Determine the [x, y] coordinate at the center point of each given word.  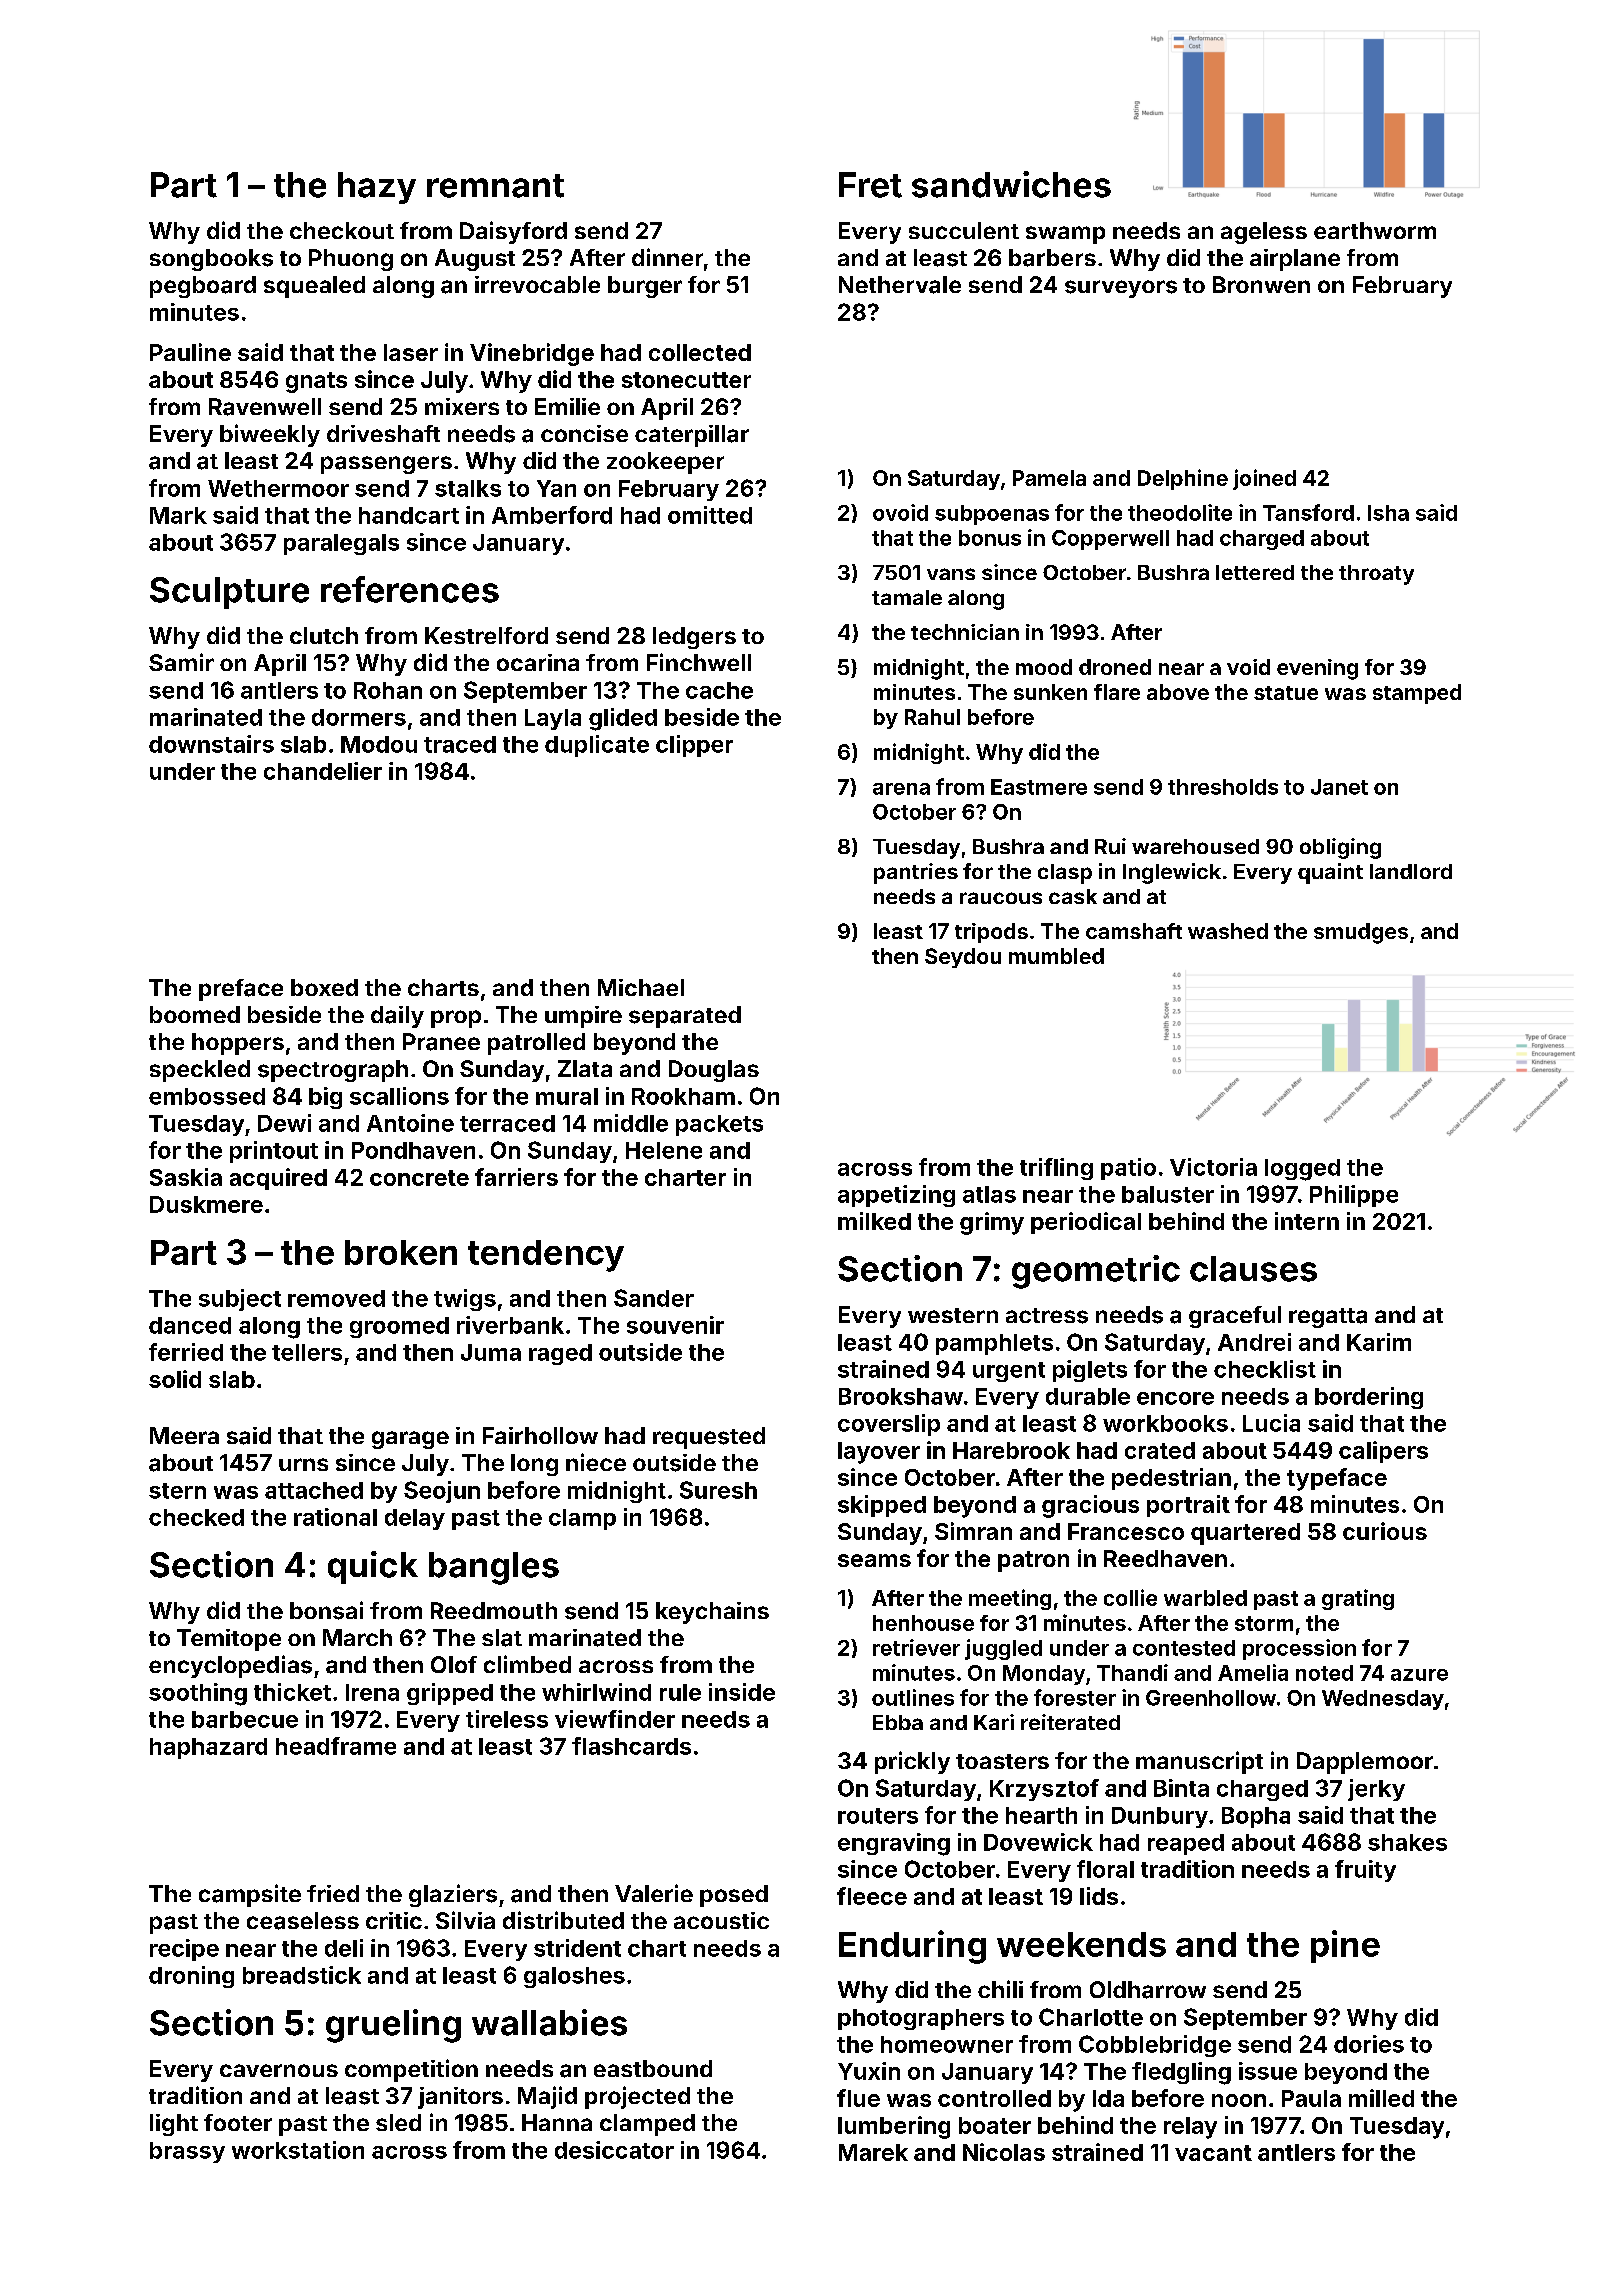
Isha [1388, 513]
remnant [495, 186]
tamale [907, 597]
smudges [1361, 933]
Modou [379, 744]
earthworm [1375, 230]
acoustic [721, 1920]
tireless [507, 1719]
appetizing [896, 1196]
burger [645, 287]
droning [191, 1977]
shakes [1407, 1842]
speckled [200, 1071]
